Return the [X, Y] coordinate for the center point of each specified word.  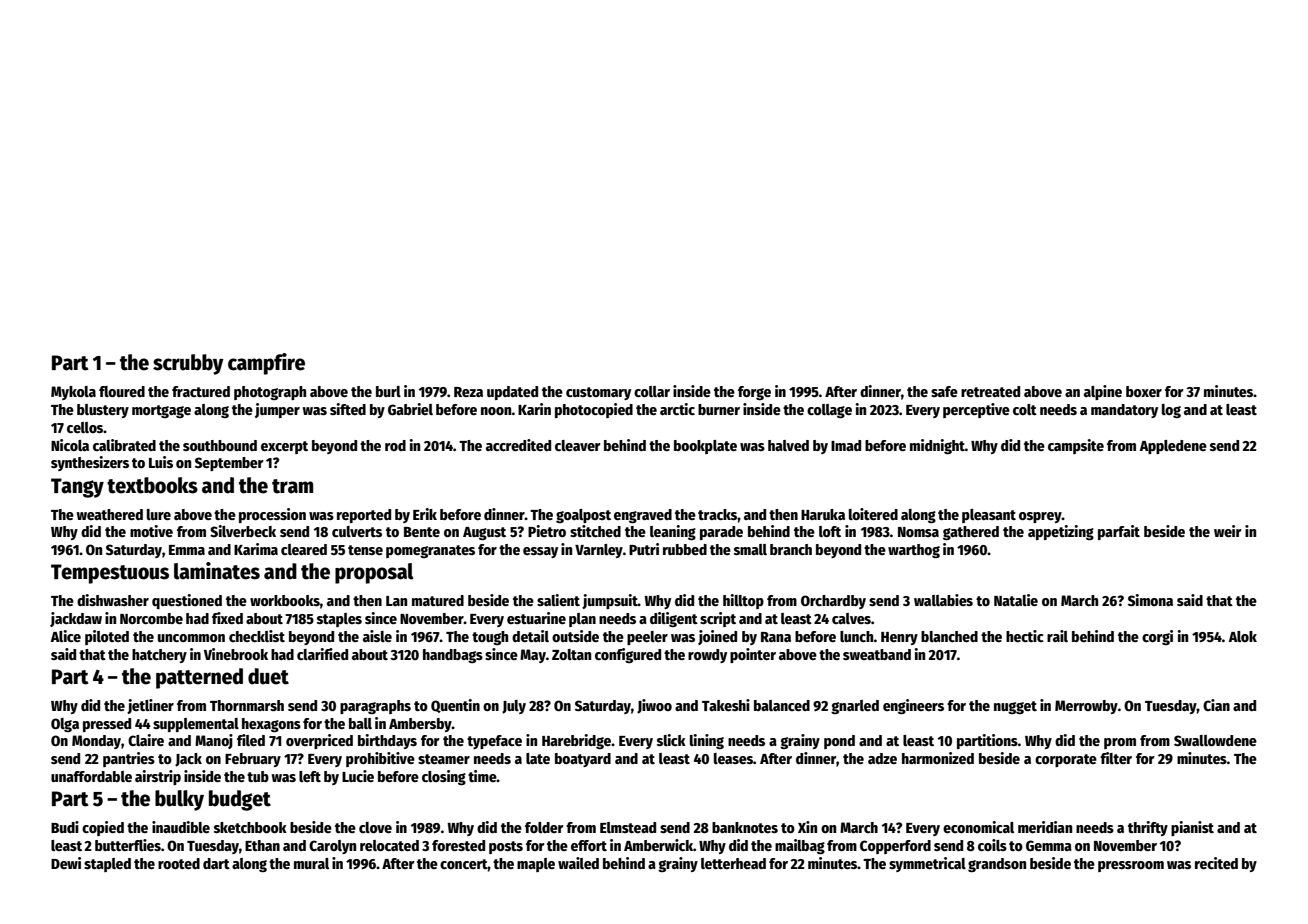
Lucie [358, 776]
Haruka [823, 514]
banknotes [745, 827]
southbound [220, 445]
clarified [322, 654]
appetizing [1061, 532]
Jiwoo [654, 706]
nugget [1015, 707]
